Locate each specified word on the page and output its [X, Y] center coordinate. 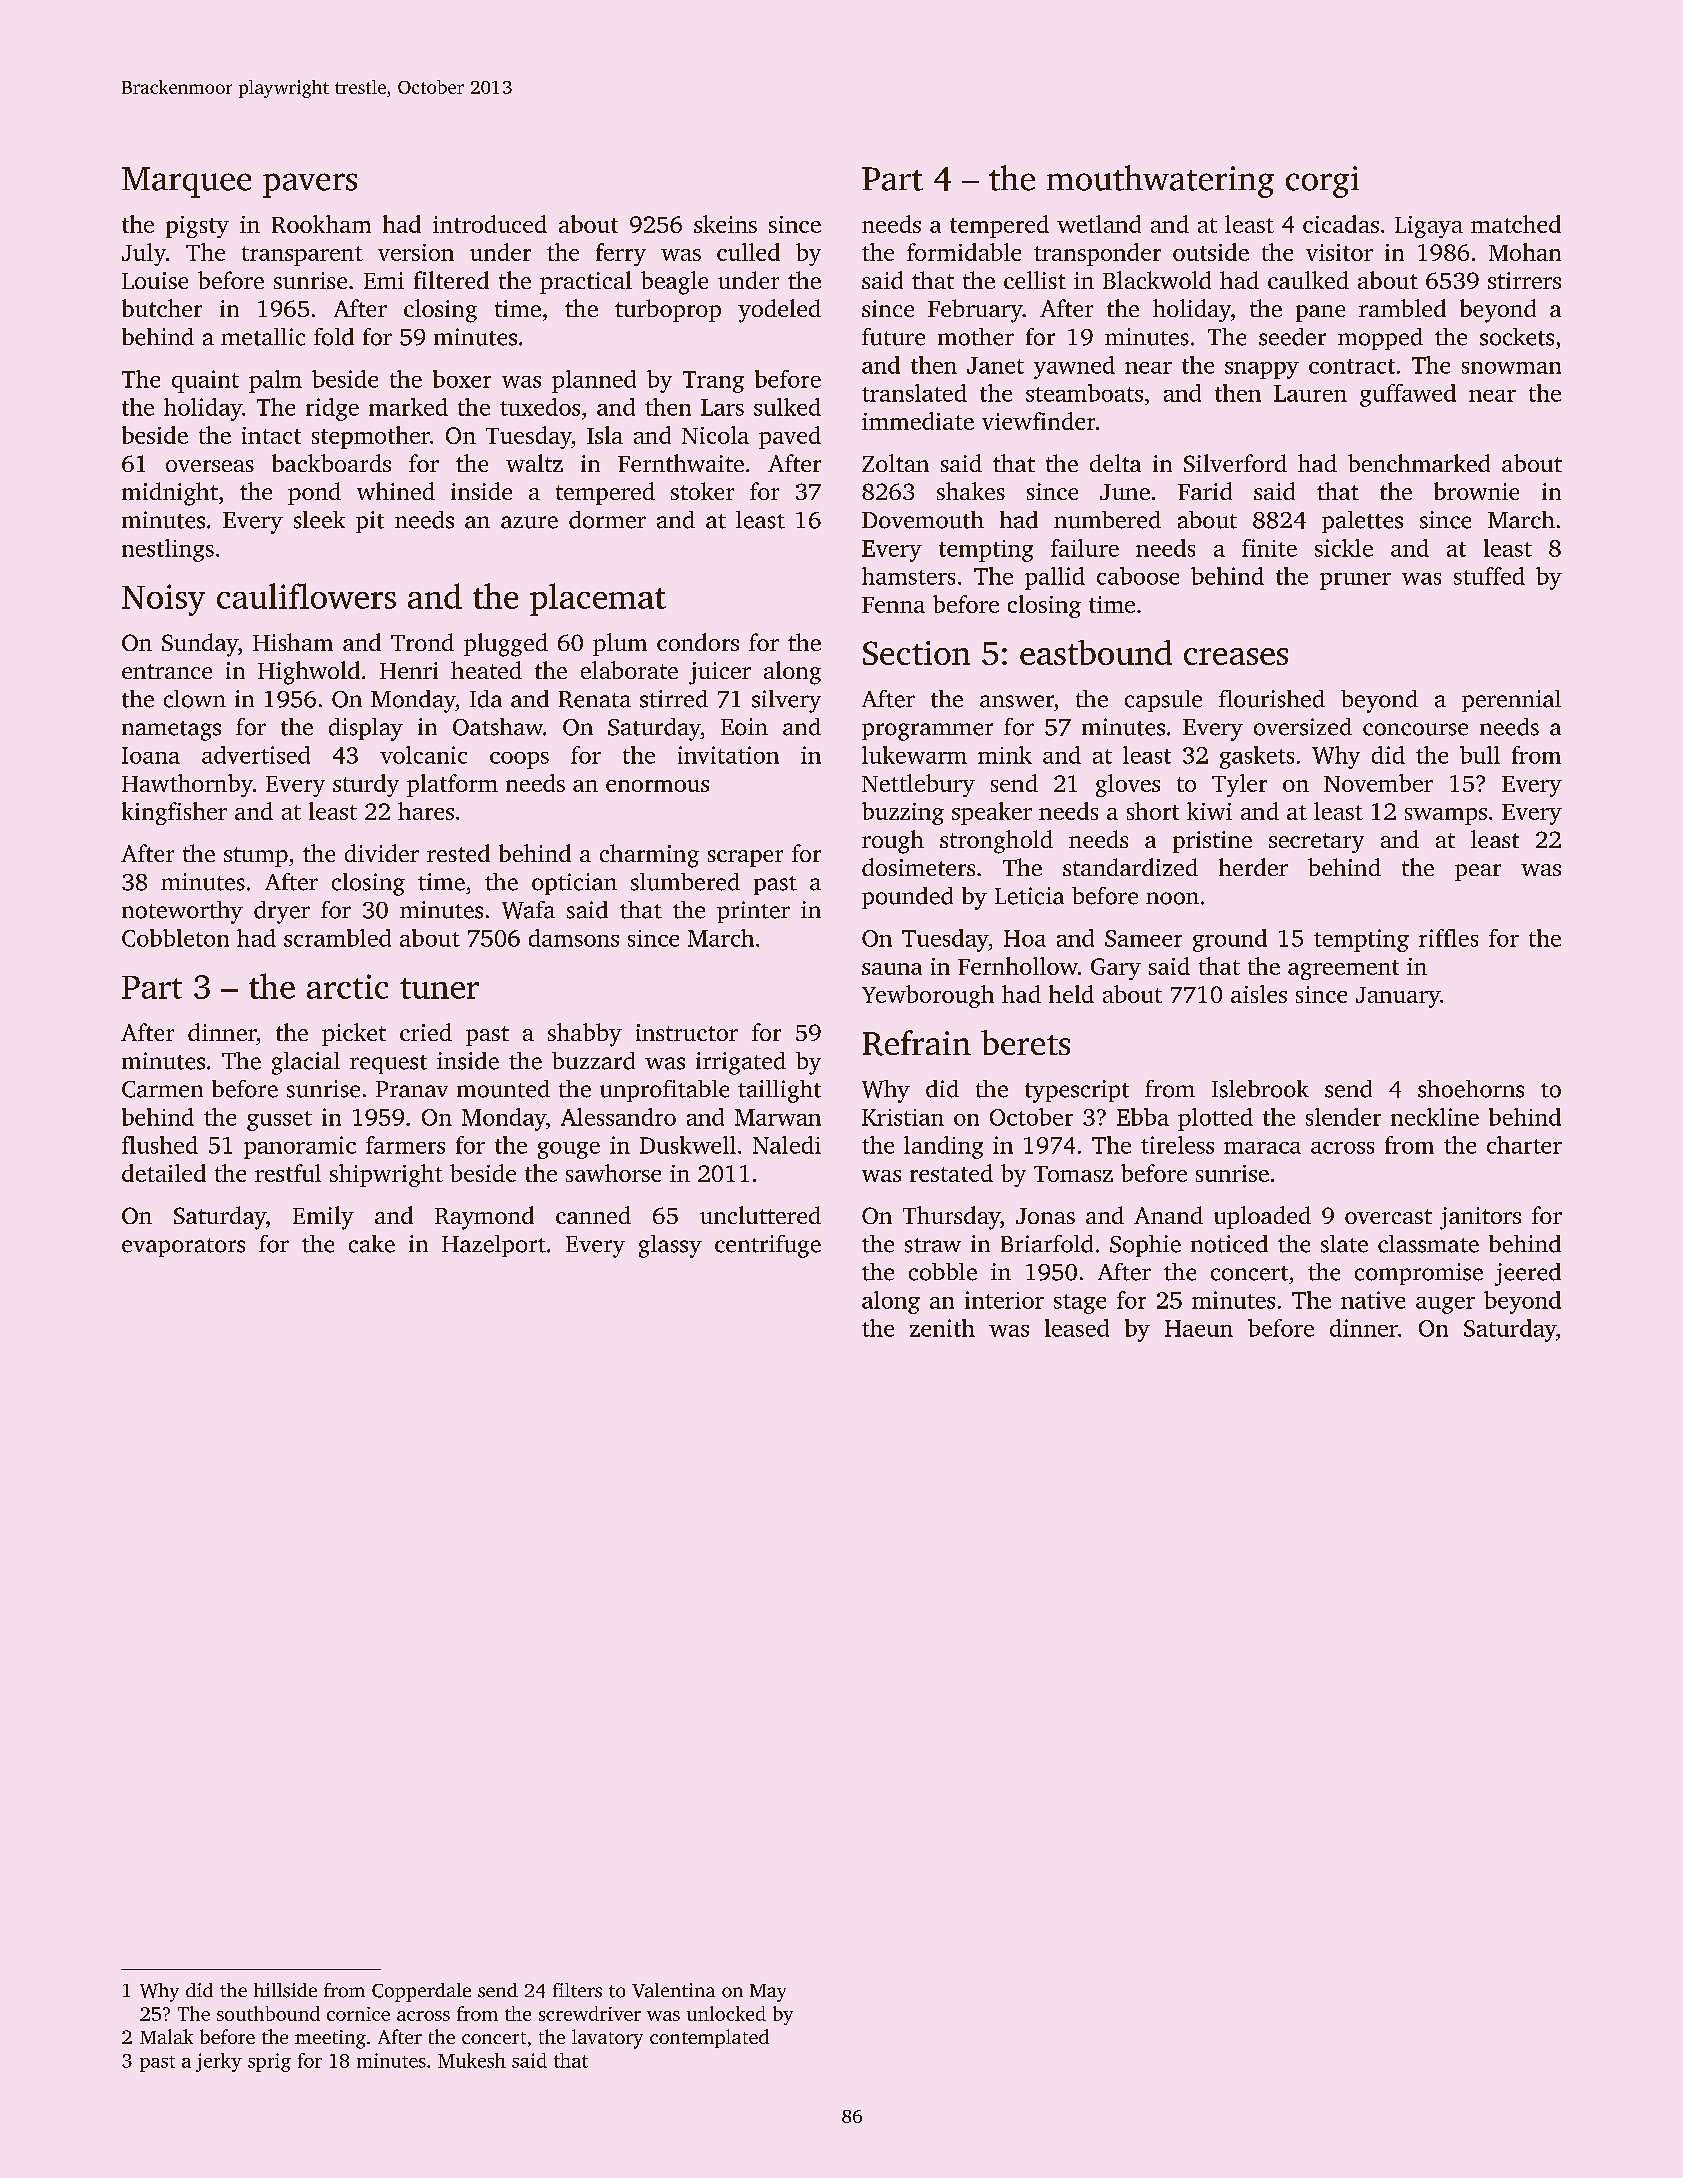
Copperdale [421, 1992]
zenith [942, 1328]
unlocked [726, 2013]
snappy [1262, 370]
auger [1445, 1305]
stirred [674, 699]
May [768, 1993]
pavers [310, 185]
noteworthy [182, 912]
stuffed [1489, 576]
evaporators [183, 1247]
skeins [725, 224]
